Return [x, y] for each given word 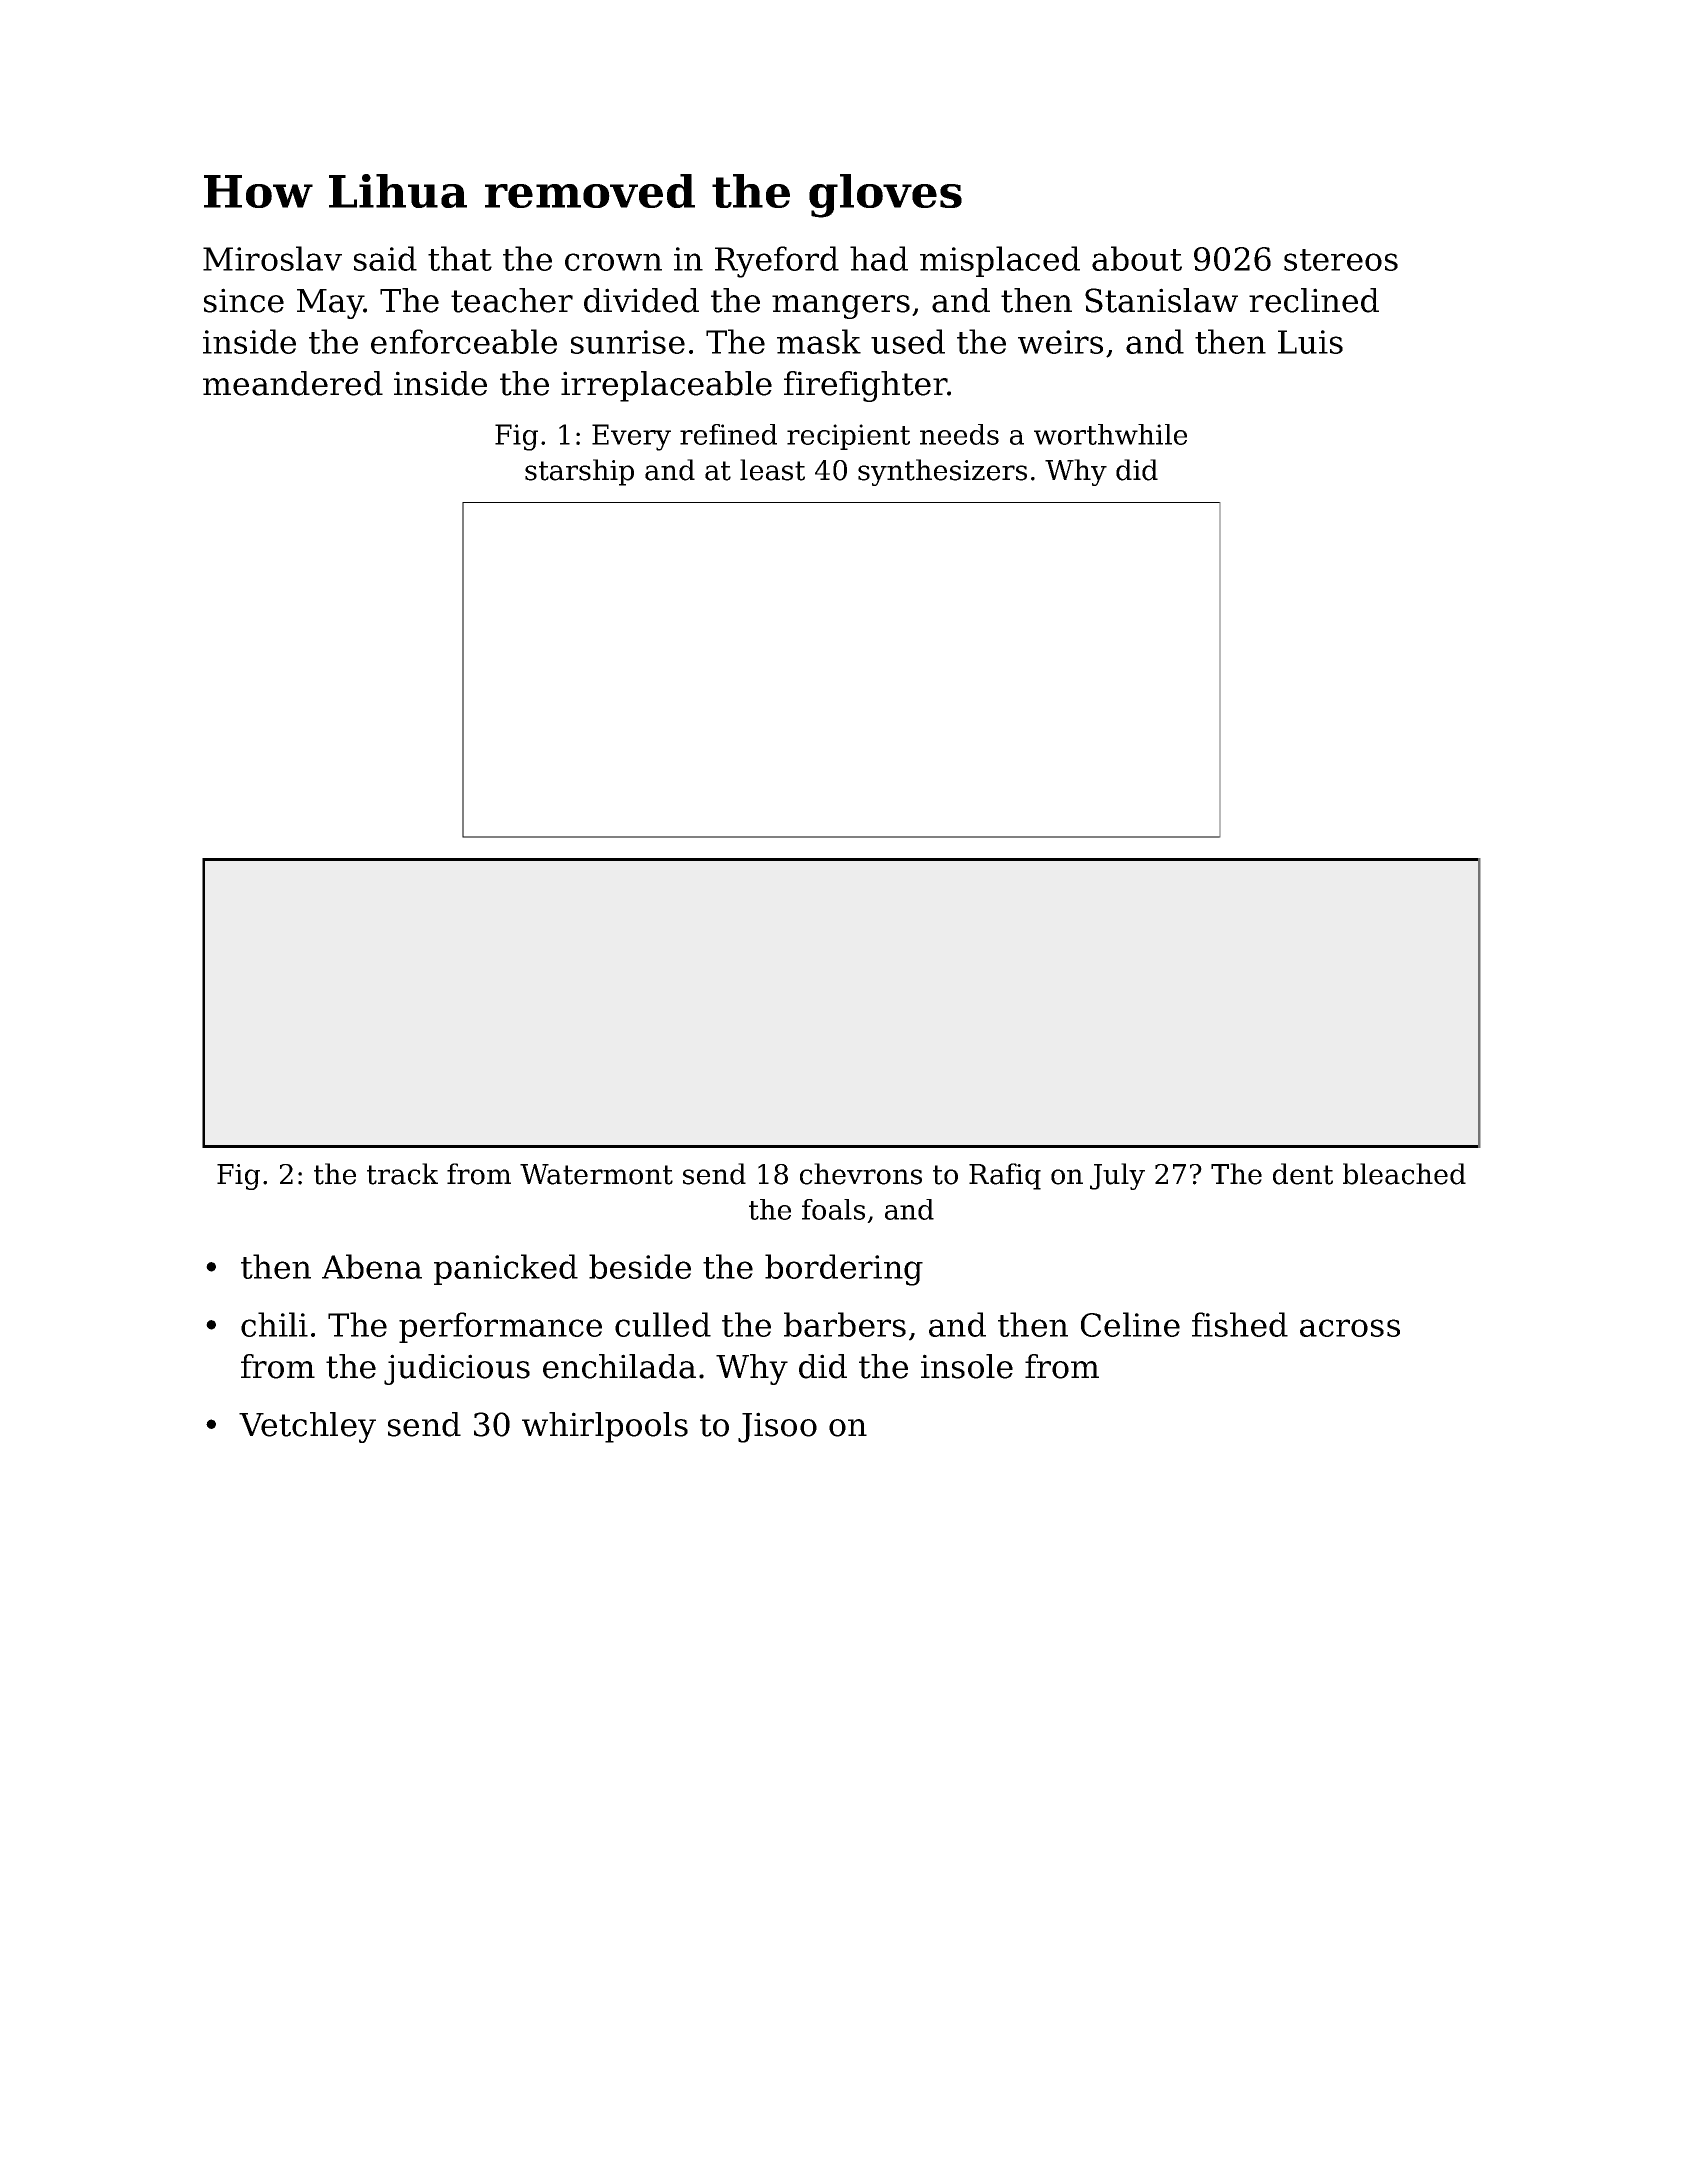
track [402, 1174]
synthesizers [942, 472]
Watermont [596, 1174]
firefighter [866, 386]
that [460, 258]
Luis [1310, 342]
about [1137, 258]
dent [1303, 1174]
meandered [293, 383]
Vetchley [307, 1427]
